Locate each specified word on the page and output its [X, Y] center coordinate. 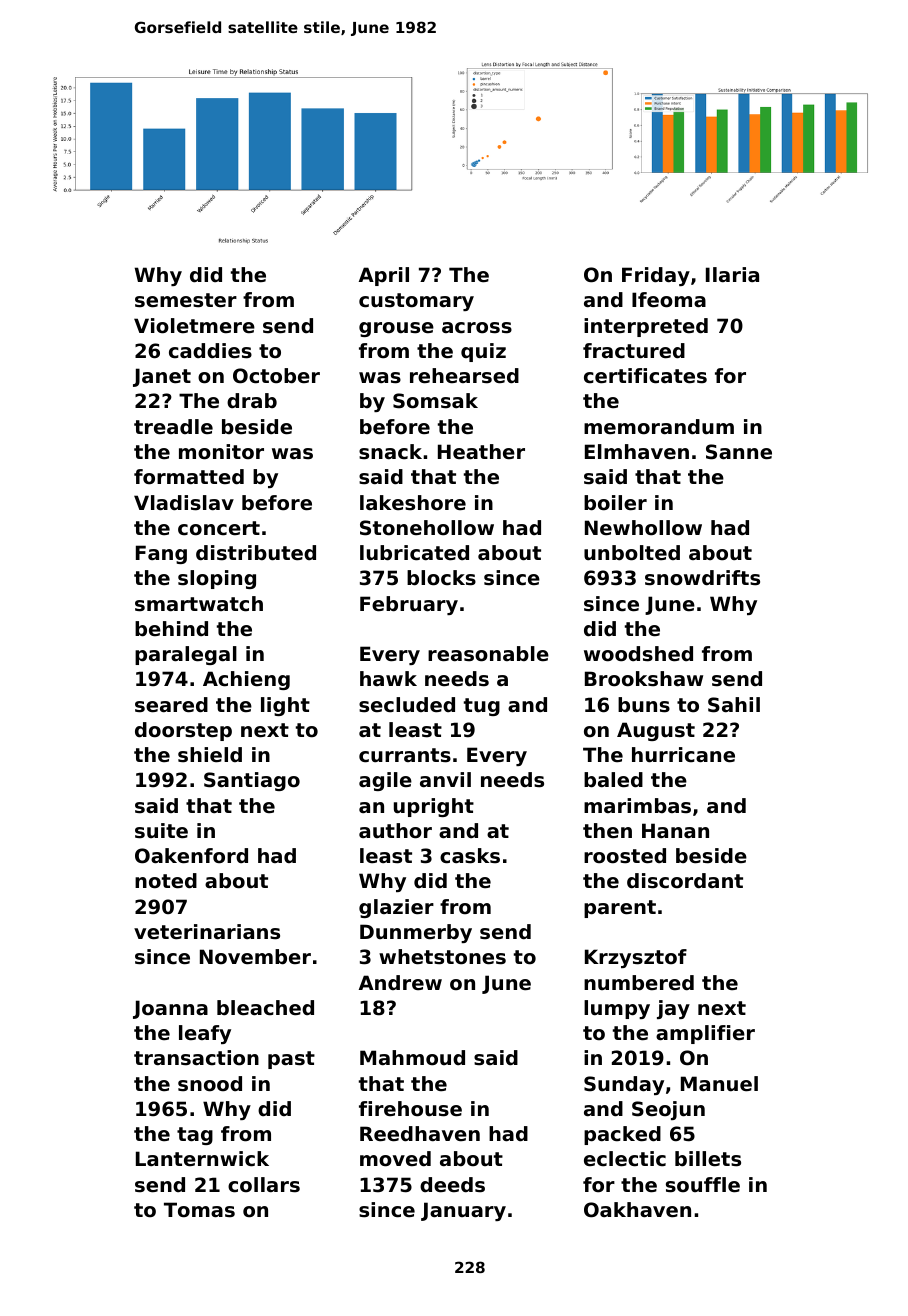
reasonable [488, 654]
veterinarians [207, 932]
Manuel [719, 1084]
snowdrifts [702, 578]
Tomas [199, 1210]
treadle [173, 427]
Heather [481, 452]
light [285, 706]
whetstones [442, 957]
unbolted [632, 553]
